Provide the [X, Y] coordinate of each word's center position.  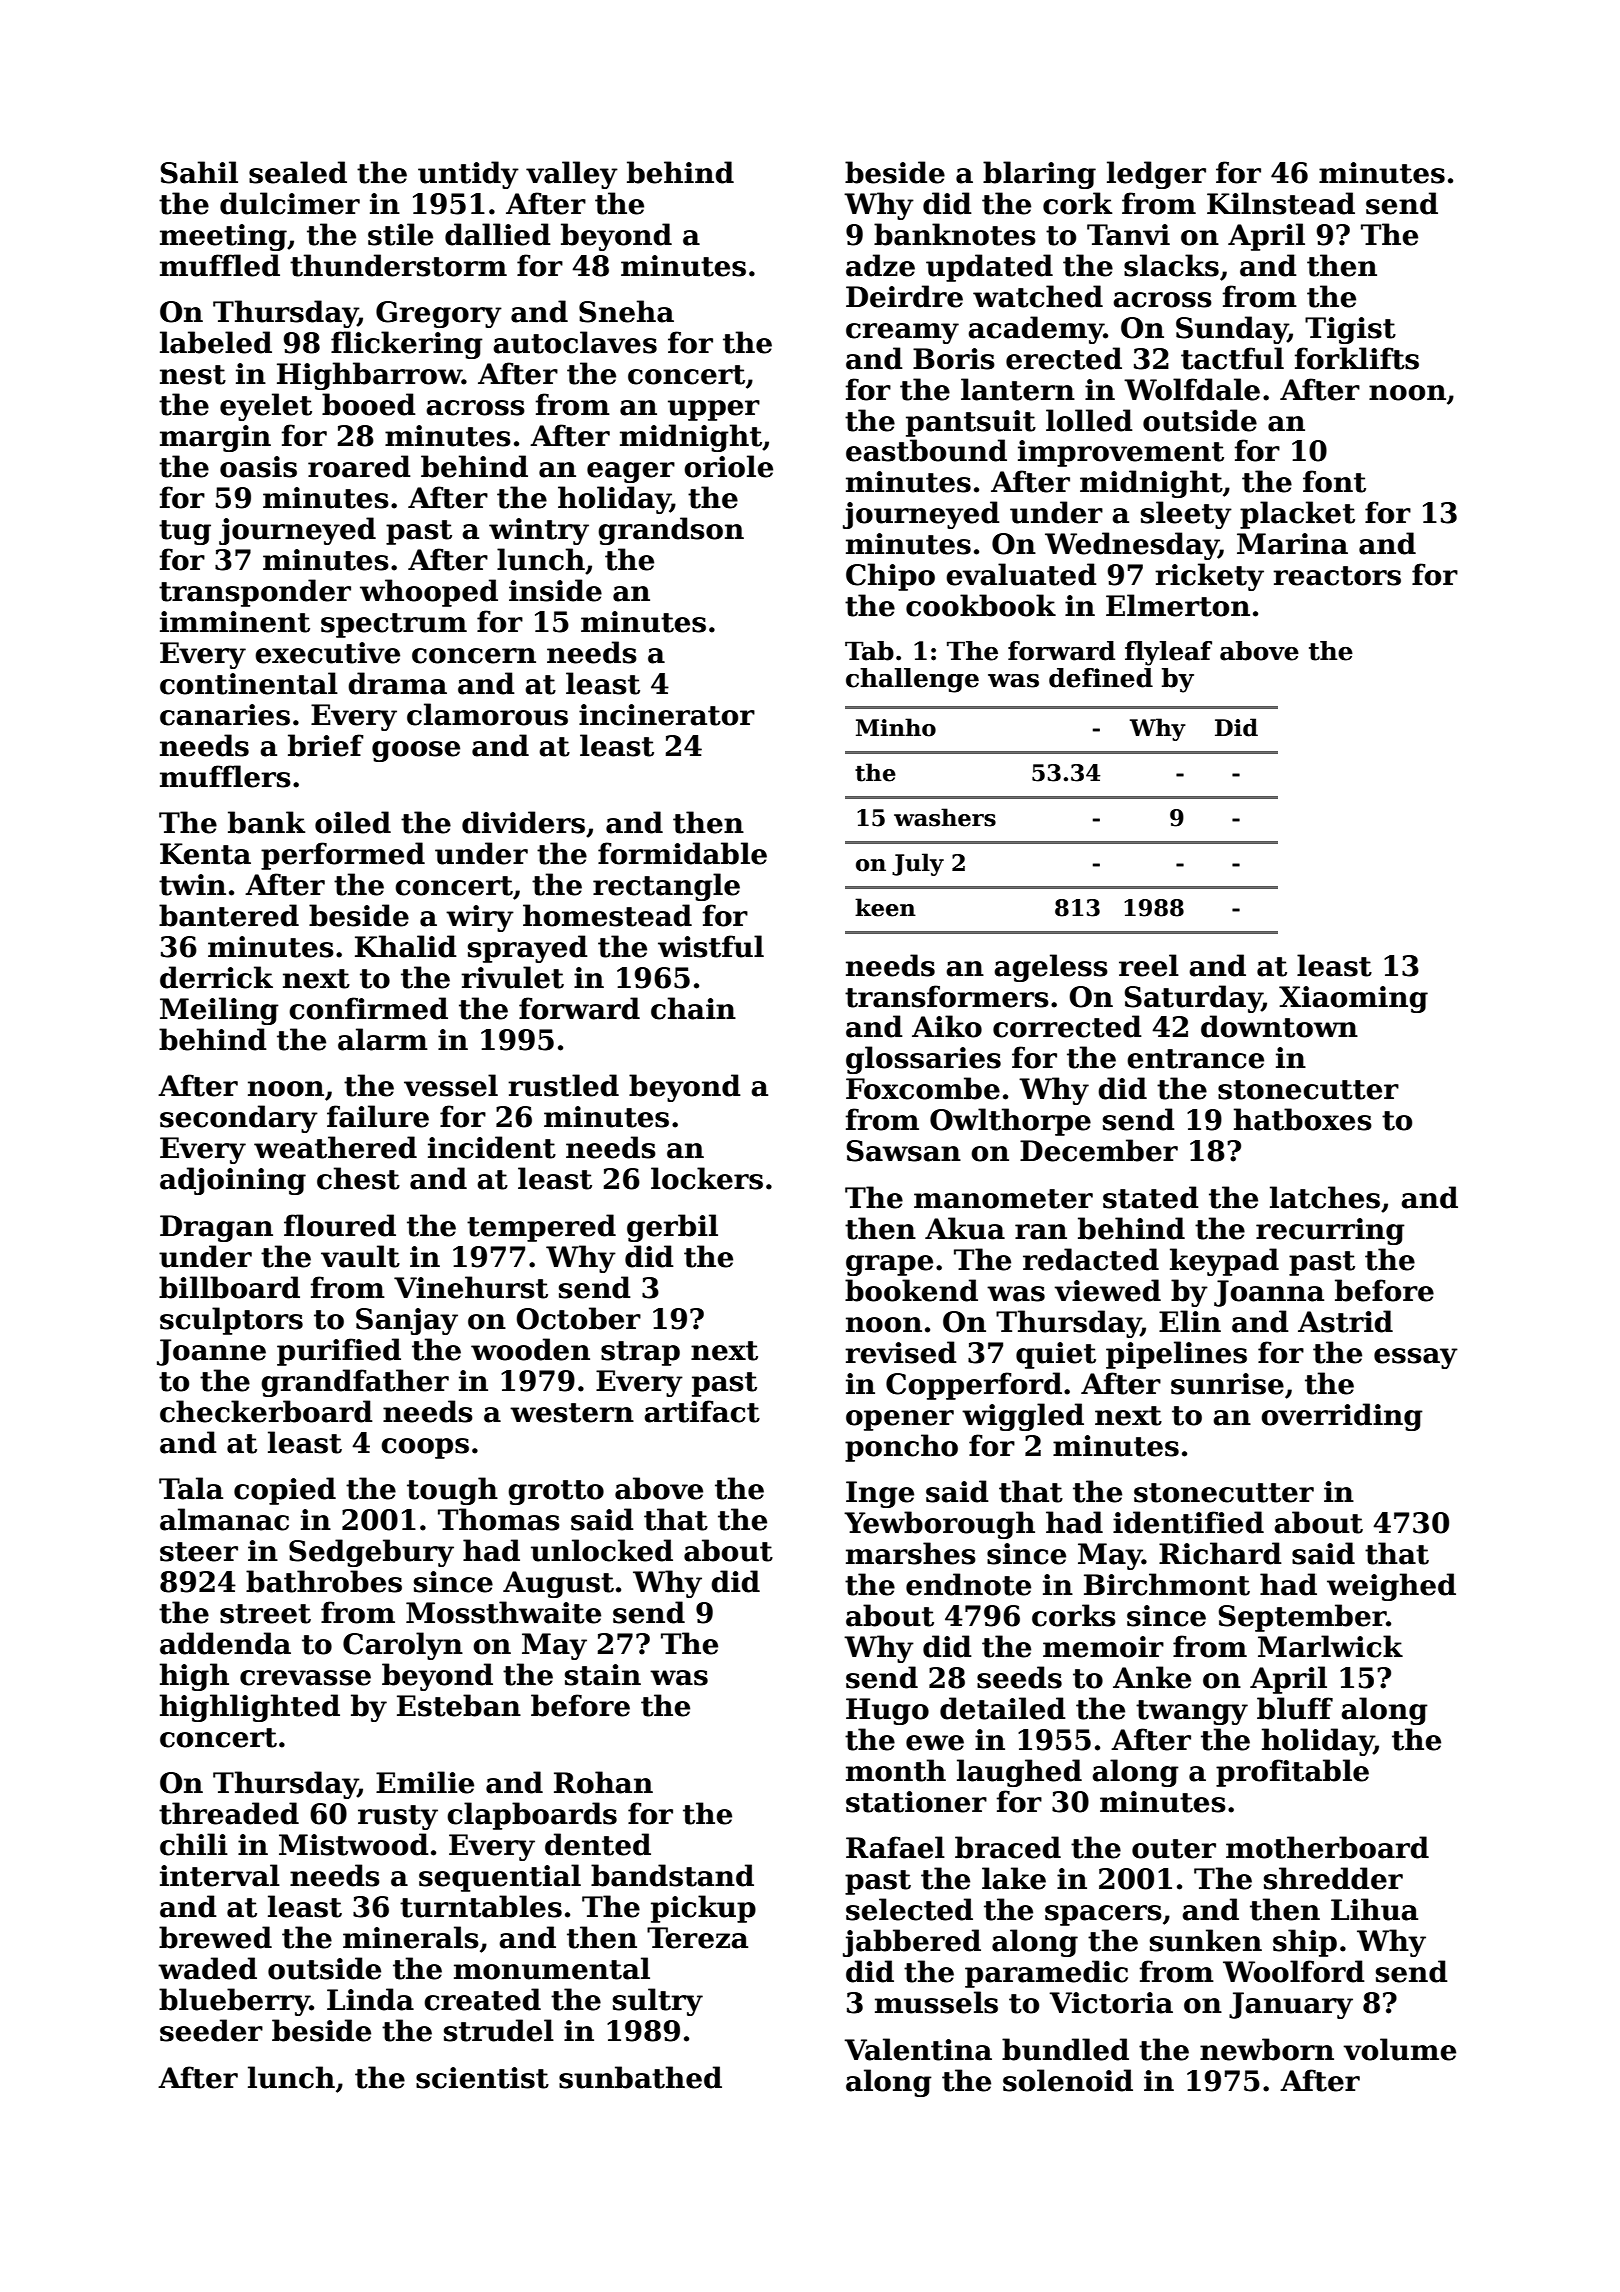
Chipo [890, 577]
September [1303, 1618]
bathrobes [324, 1581]
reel [1149, 965]
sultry [658, 2002]
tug [185, 532]
